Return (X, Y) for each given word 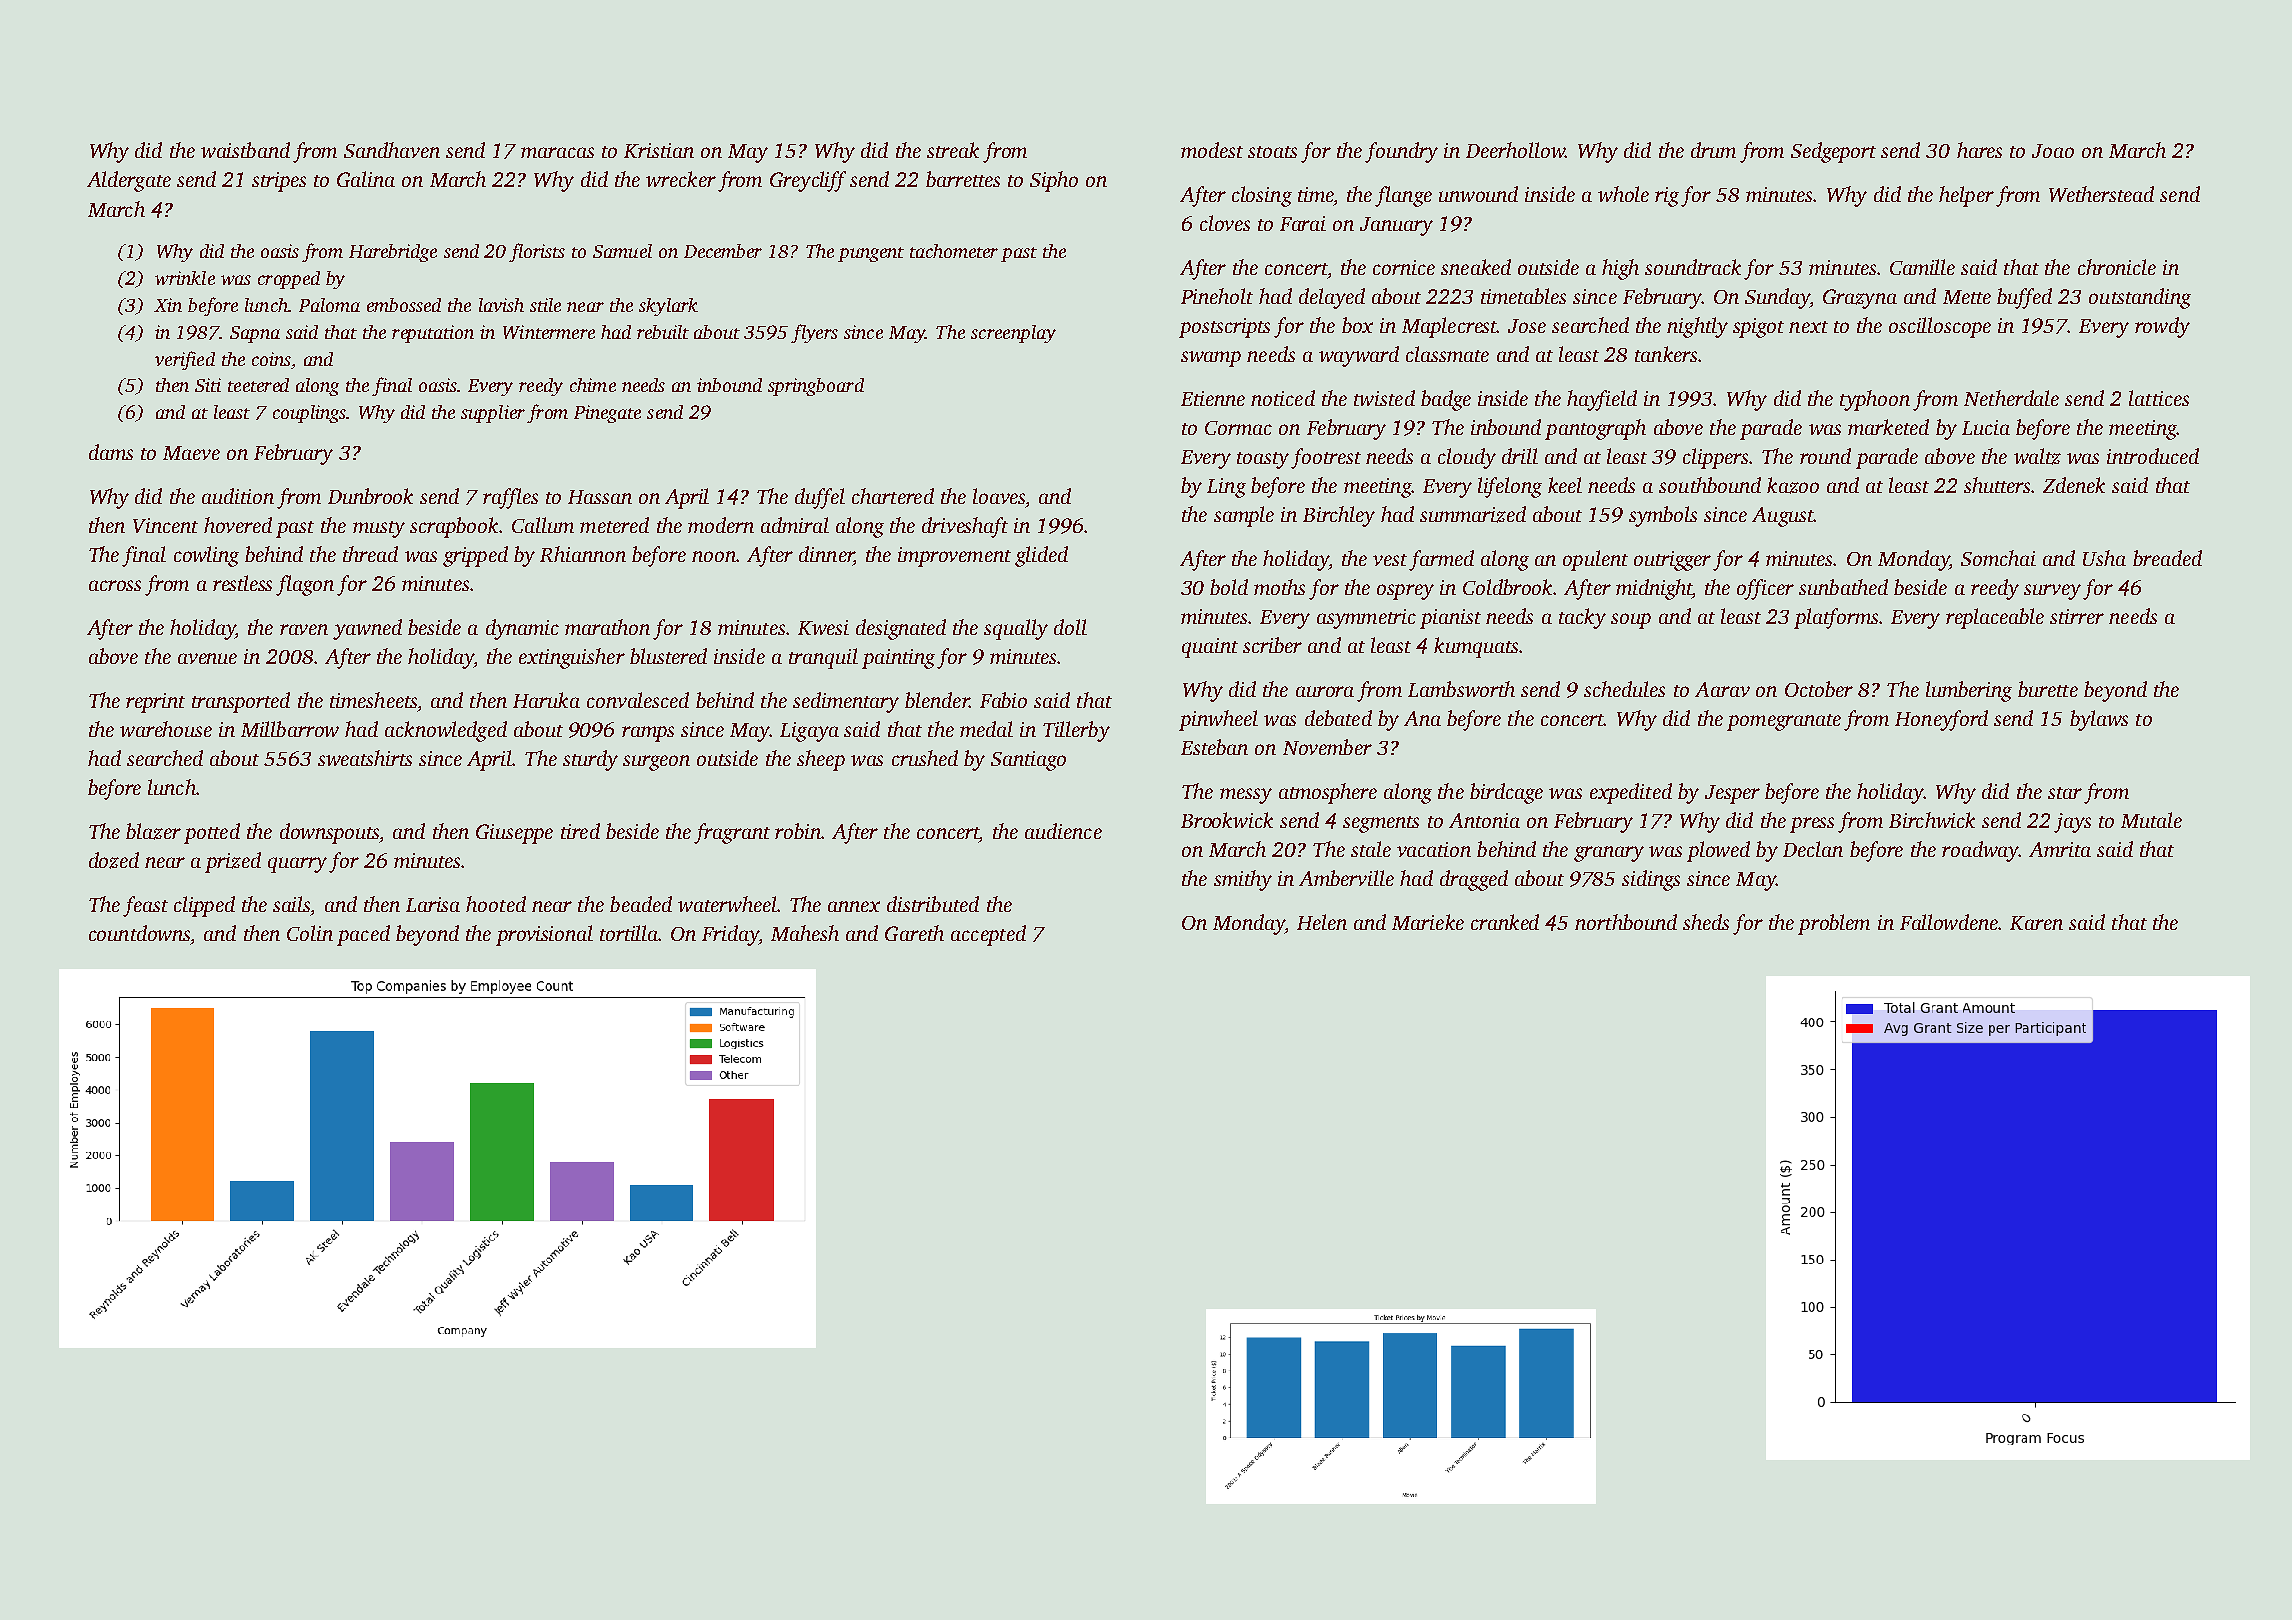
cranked (1505, 922)
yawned (367, 629)
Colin (310, 933)
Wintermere (549, 332)
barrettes (963, 179)
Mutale (2151, 820)
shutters (1998, 485)
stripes (279, 182)
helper (1966, 196)
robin (798, 831)
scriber (1272, 645)
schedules (1624, 689)
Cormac (1238, 428)
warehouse (166, 729)
